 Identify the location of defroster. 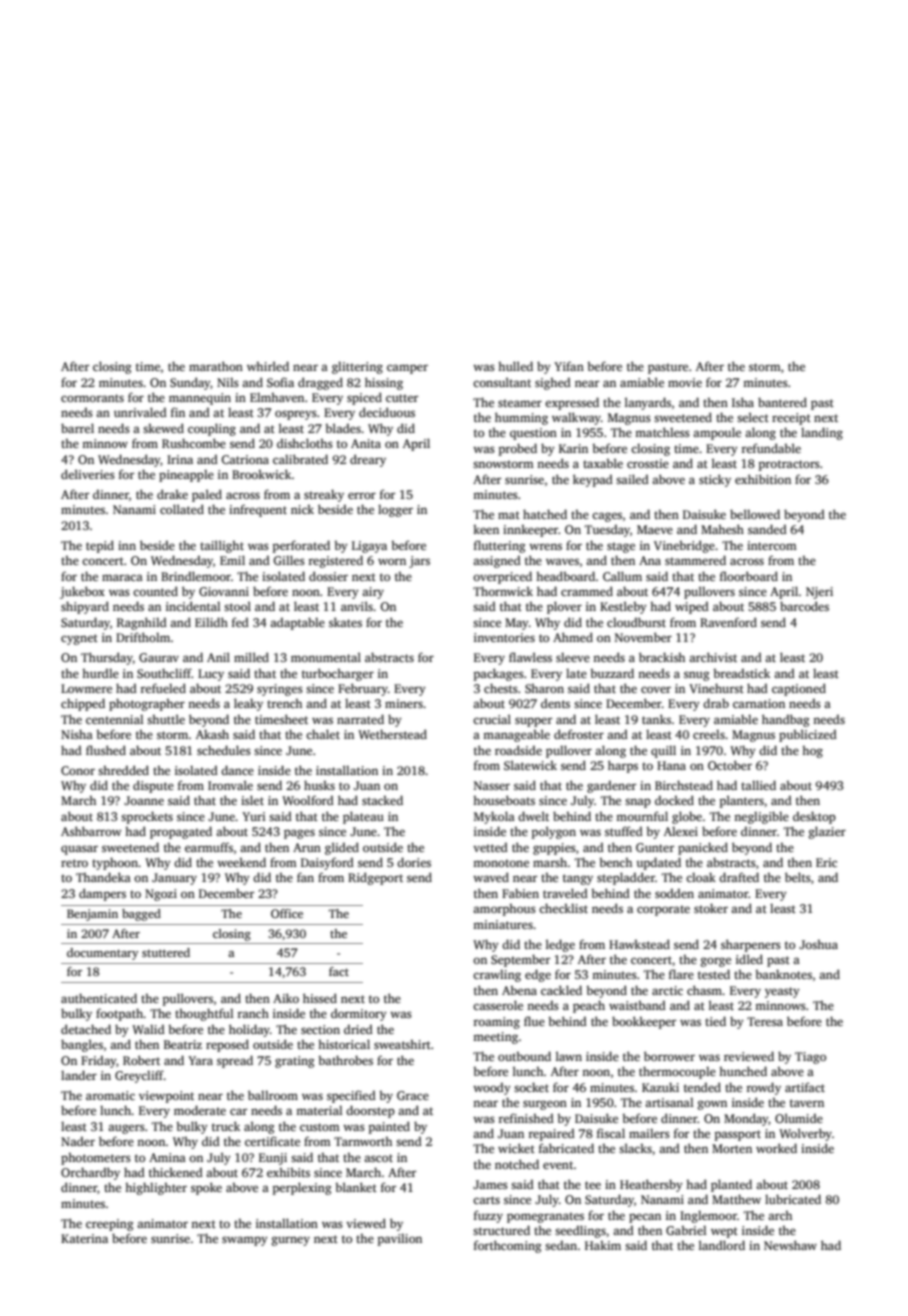
(579, 734).
